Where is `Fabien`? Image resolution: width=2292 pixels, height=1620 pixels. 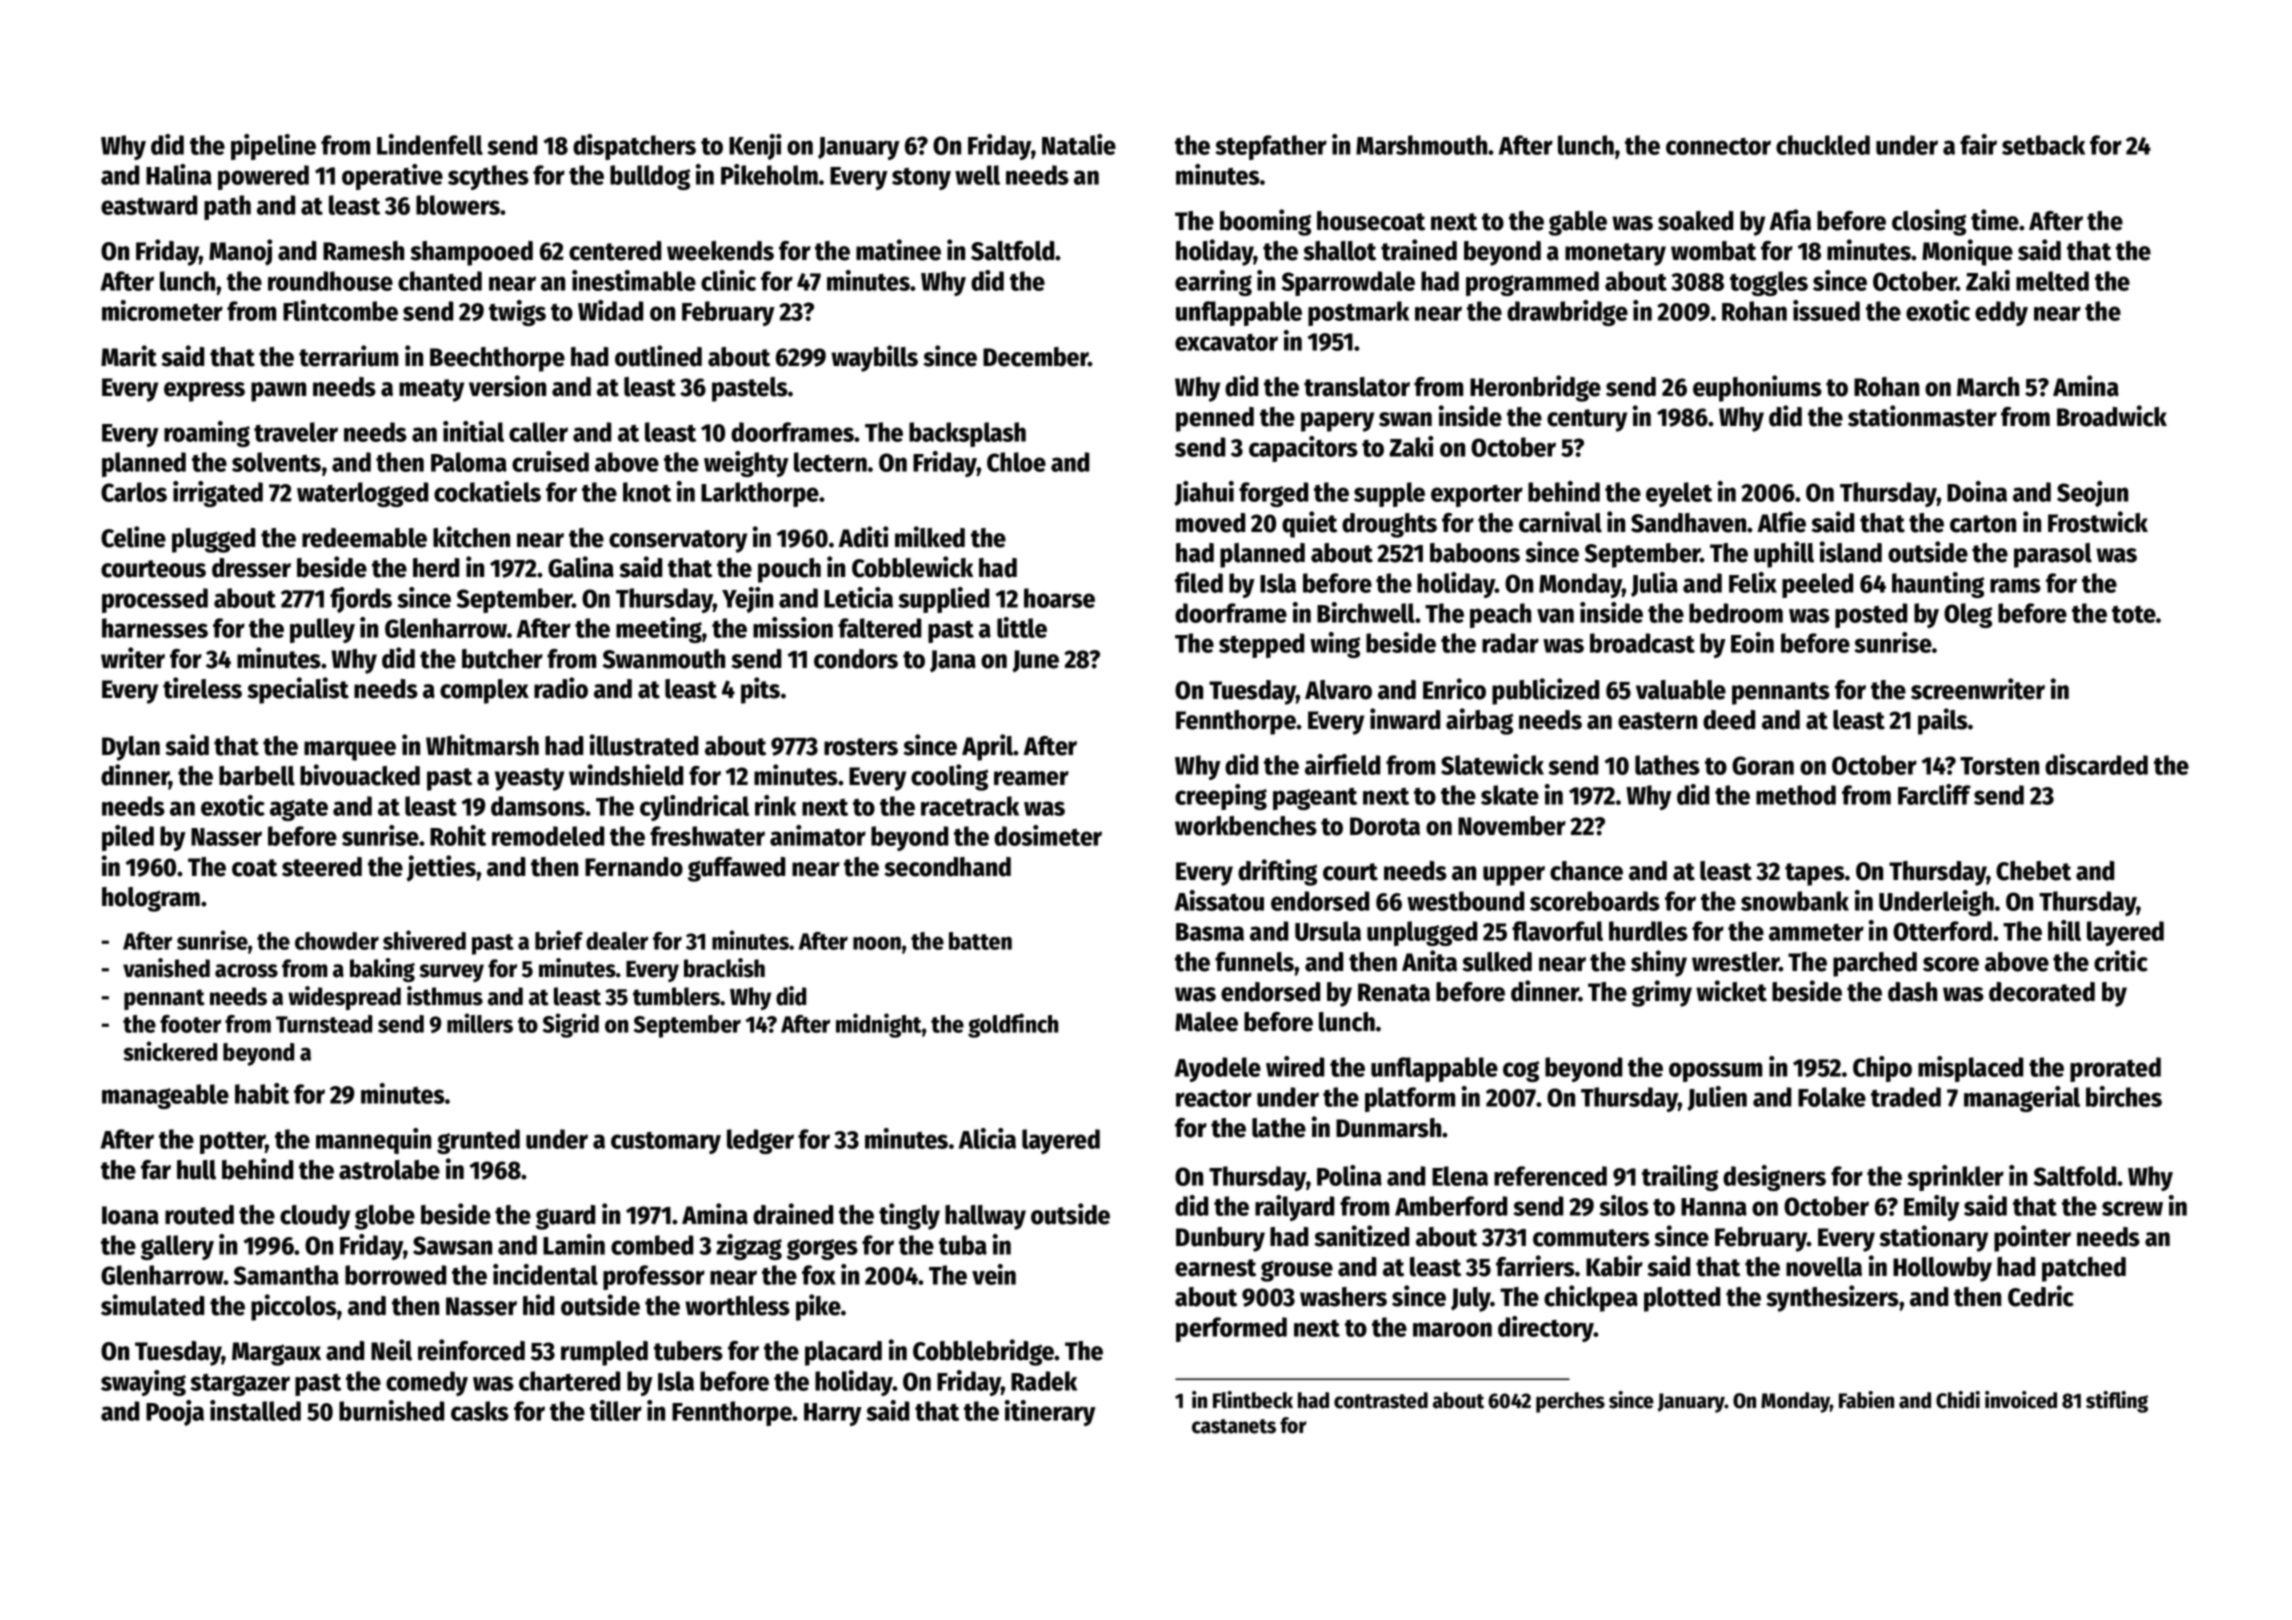
Fabien is located at coordinates (1866, 1400).
